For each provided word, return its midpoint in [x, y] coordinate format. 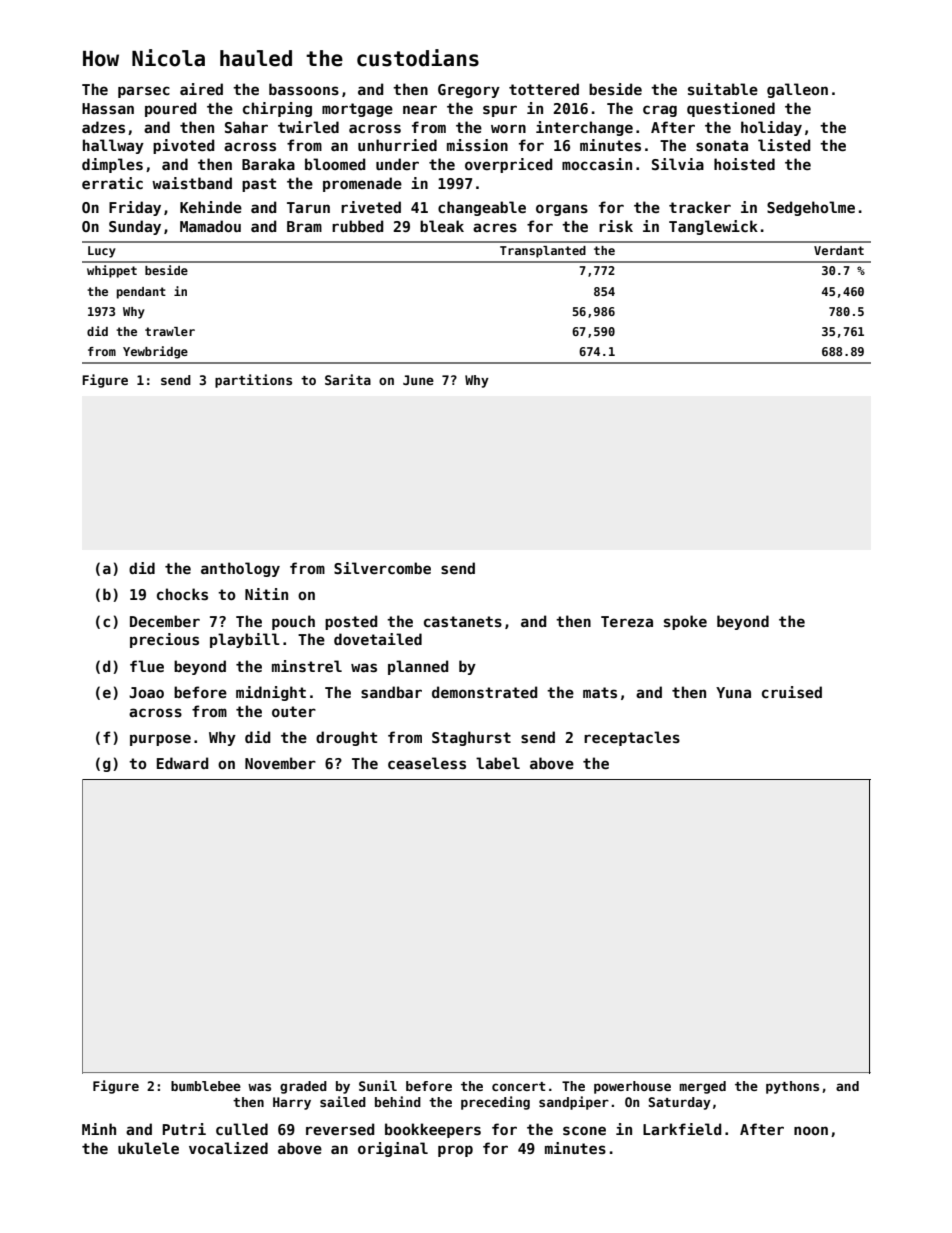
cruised [792, 692]
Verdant [839, 250]
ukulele [148, 1148]
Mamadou [210, 226]
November [280, 763]
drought [346, 738]
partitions [253, 381]
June [418, 380]
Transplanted [543, 252]
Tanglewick [713, 227]
